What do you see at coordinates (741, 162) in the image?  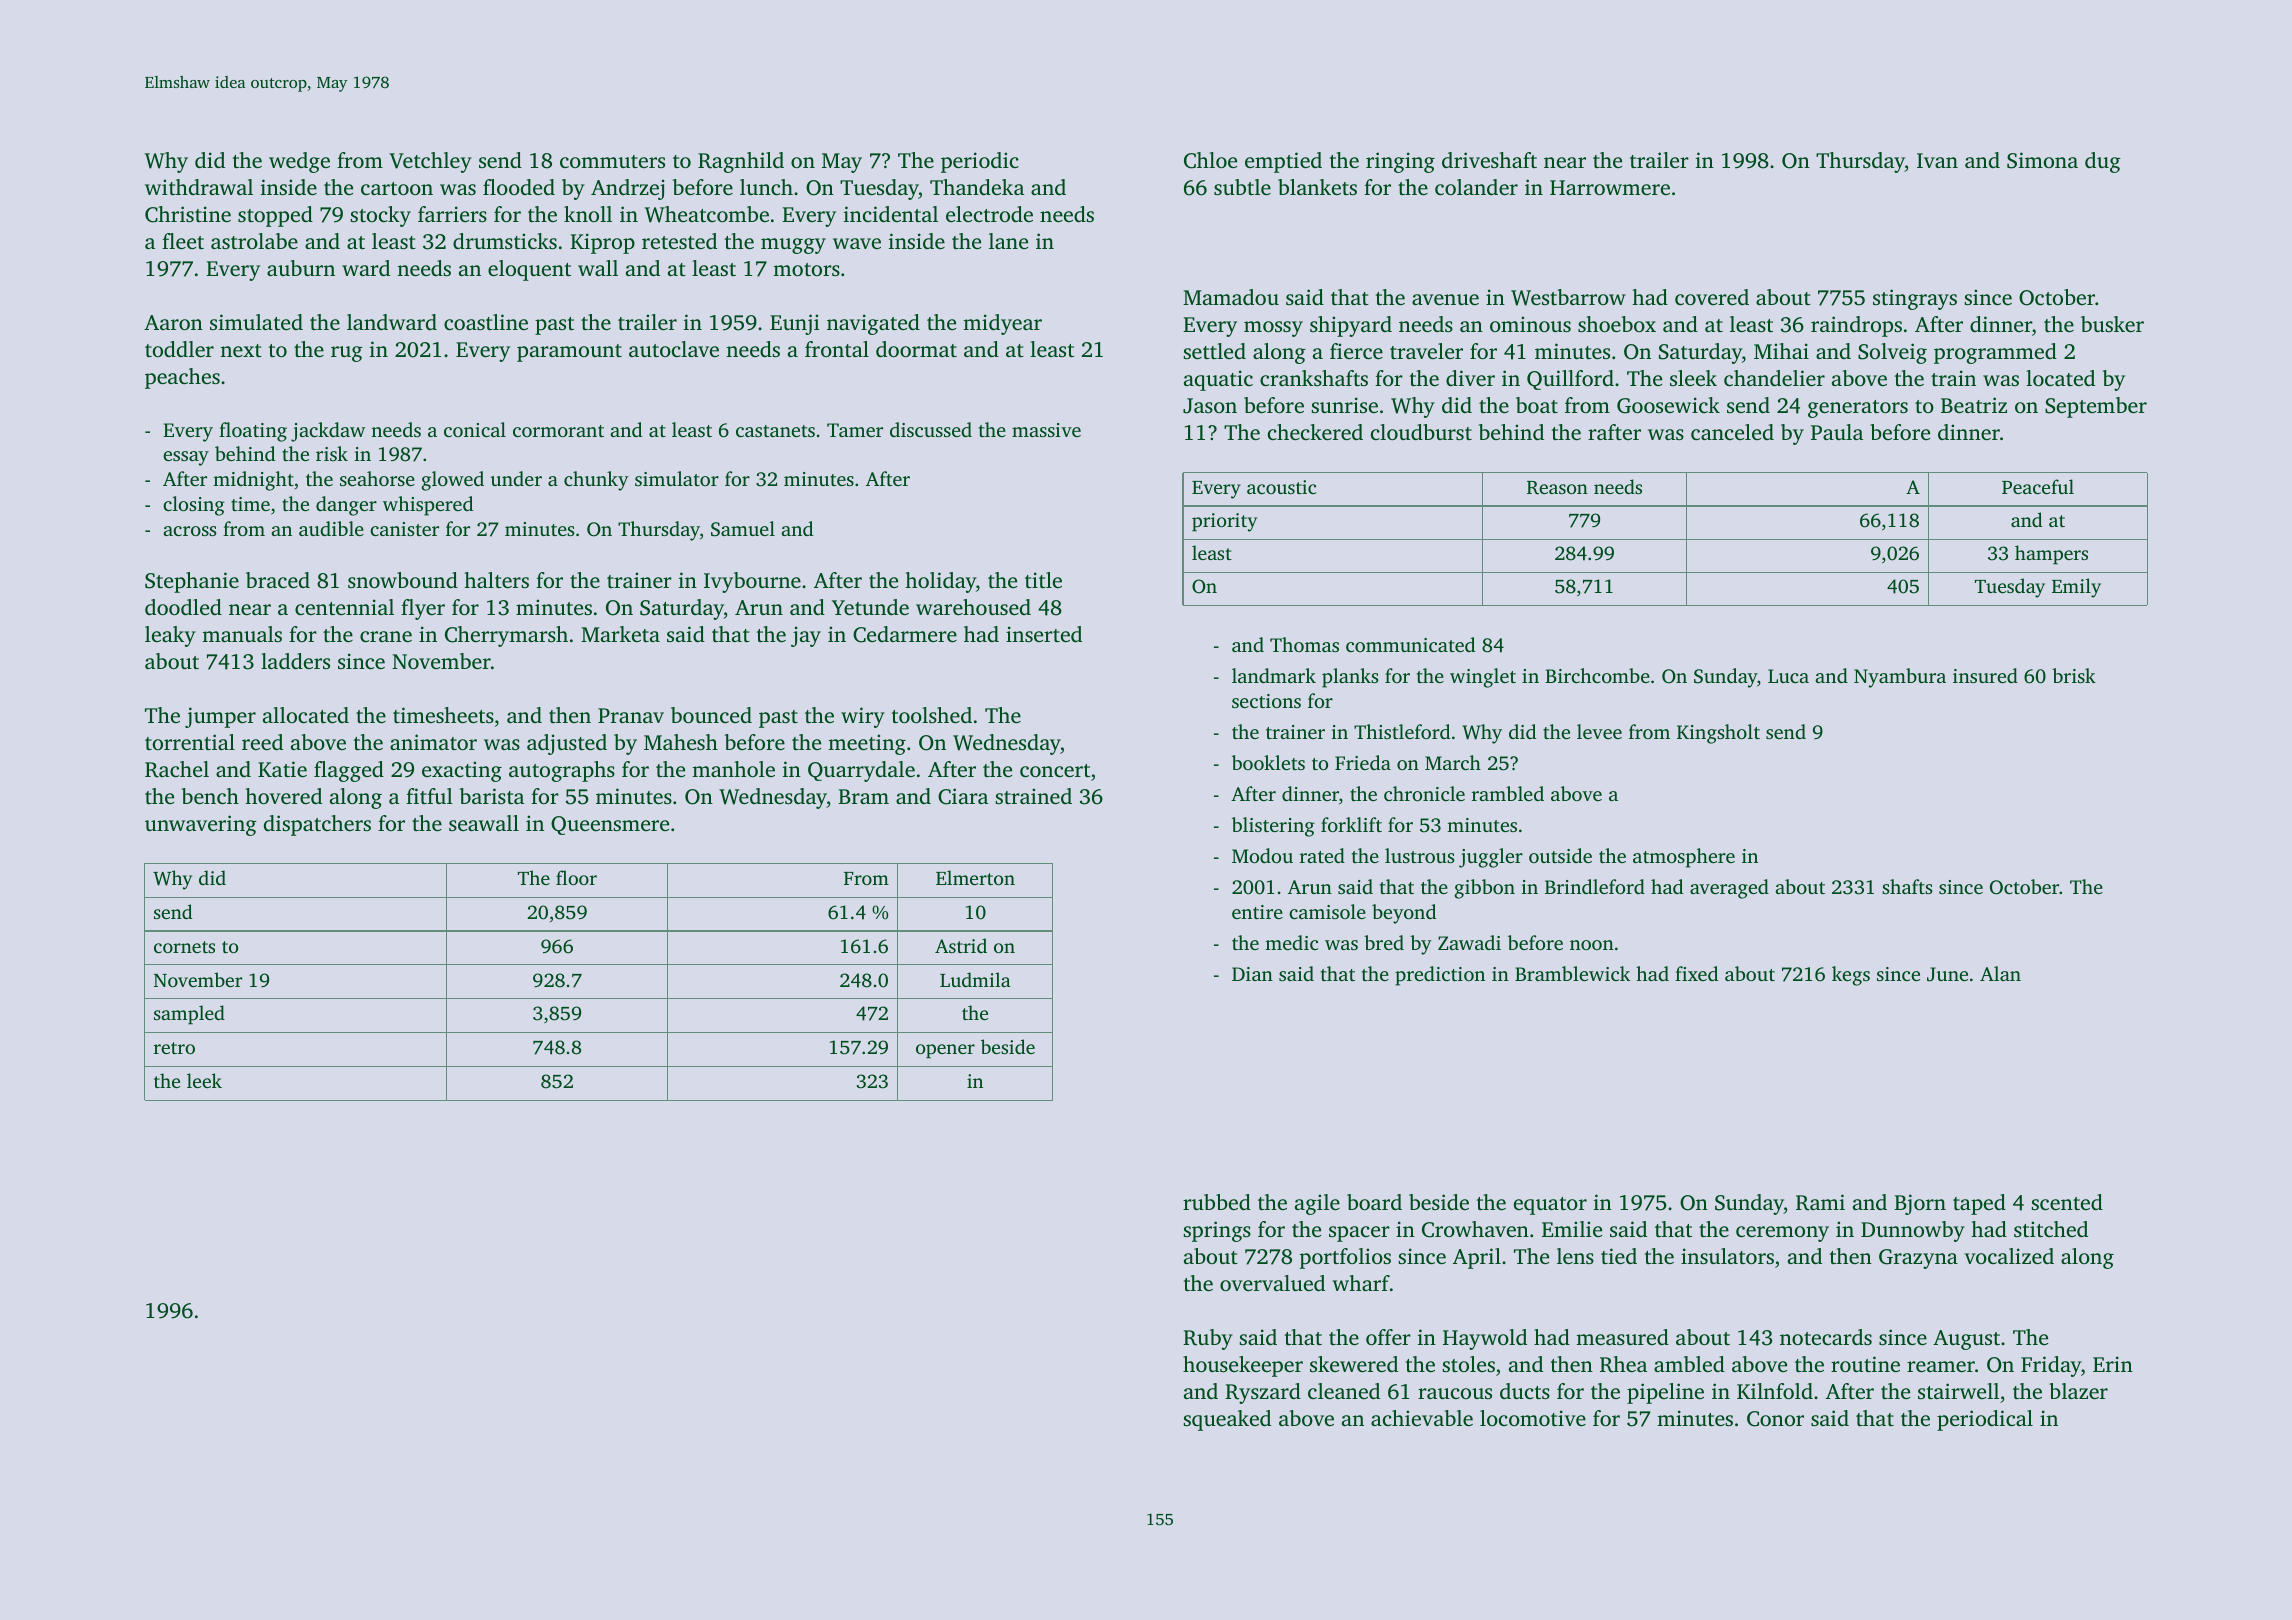 I see `Ragnhild` at bounding box center [741, 162].
